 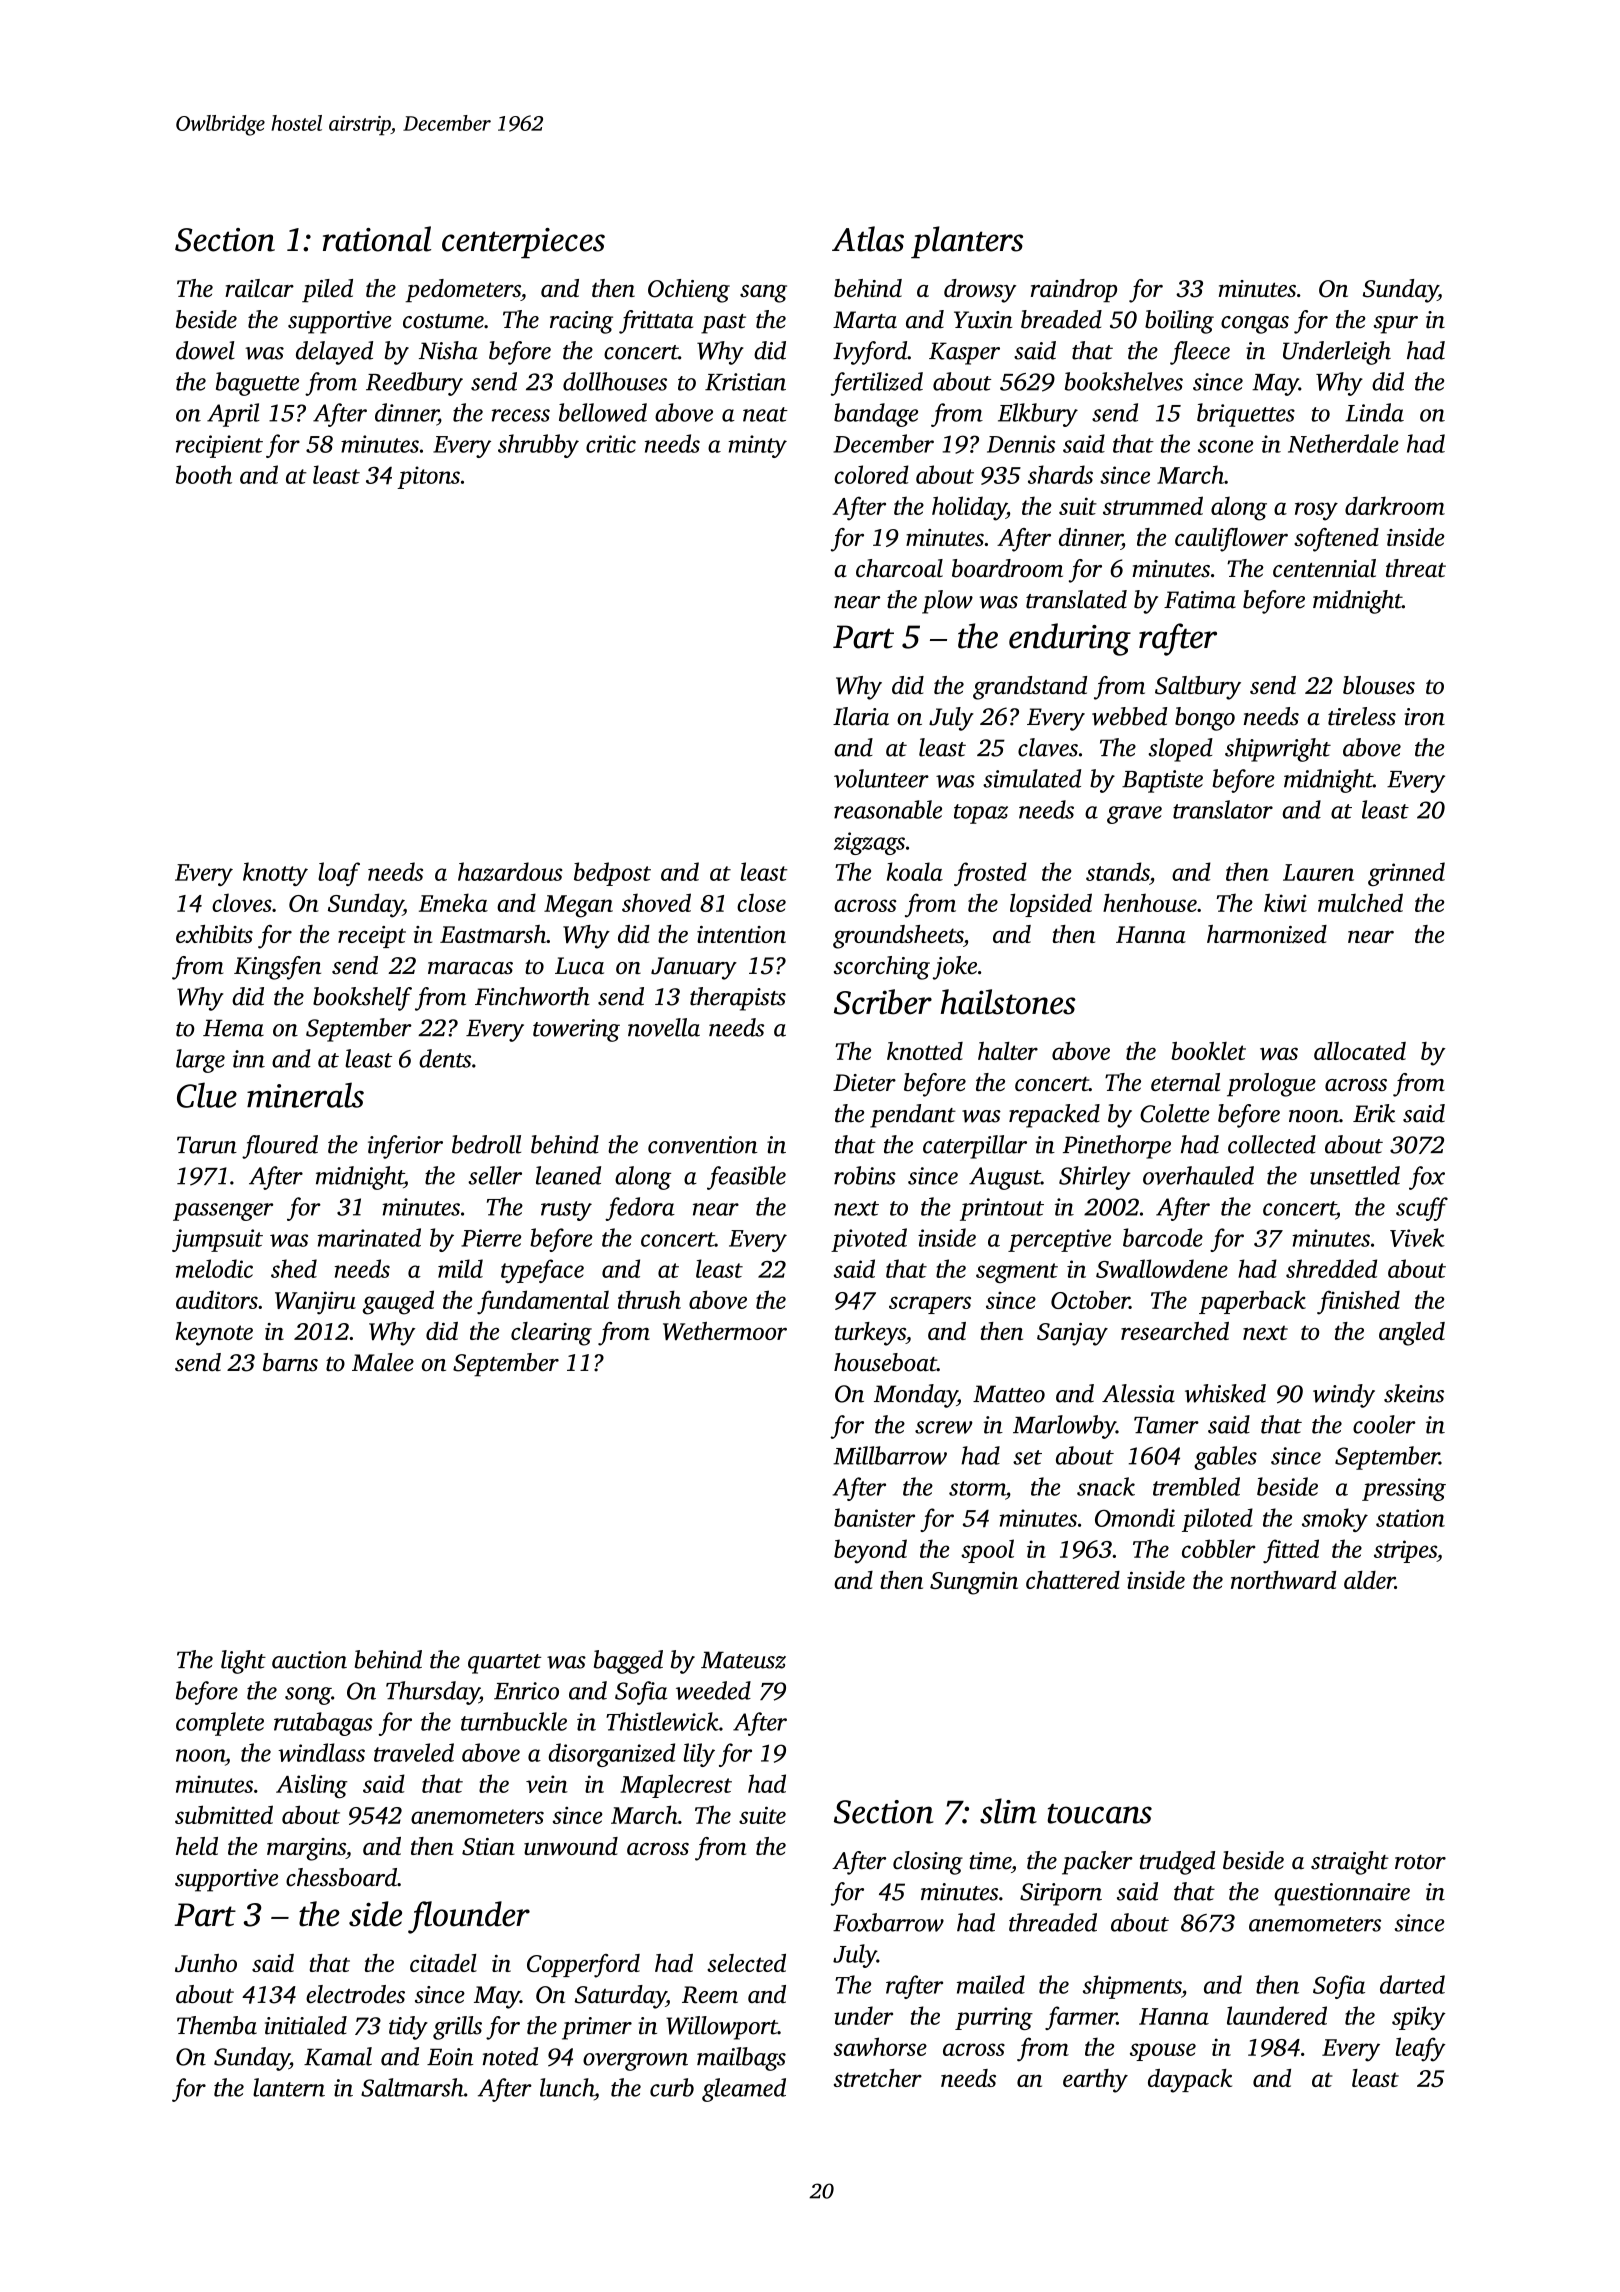 What do you see at coordinates (1405, 1551) in the image?
I see `stripes` at bounding box center [1405, 1551].
